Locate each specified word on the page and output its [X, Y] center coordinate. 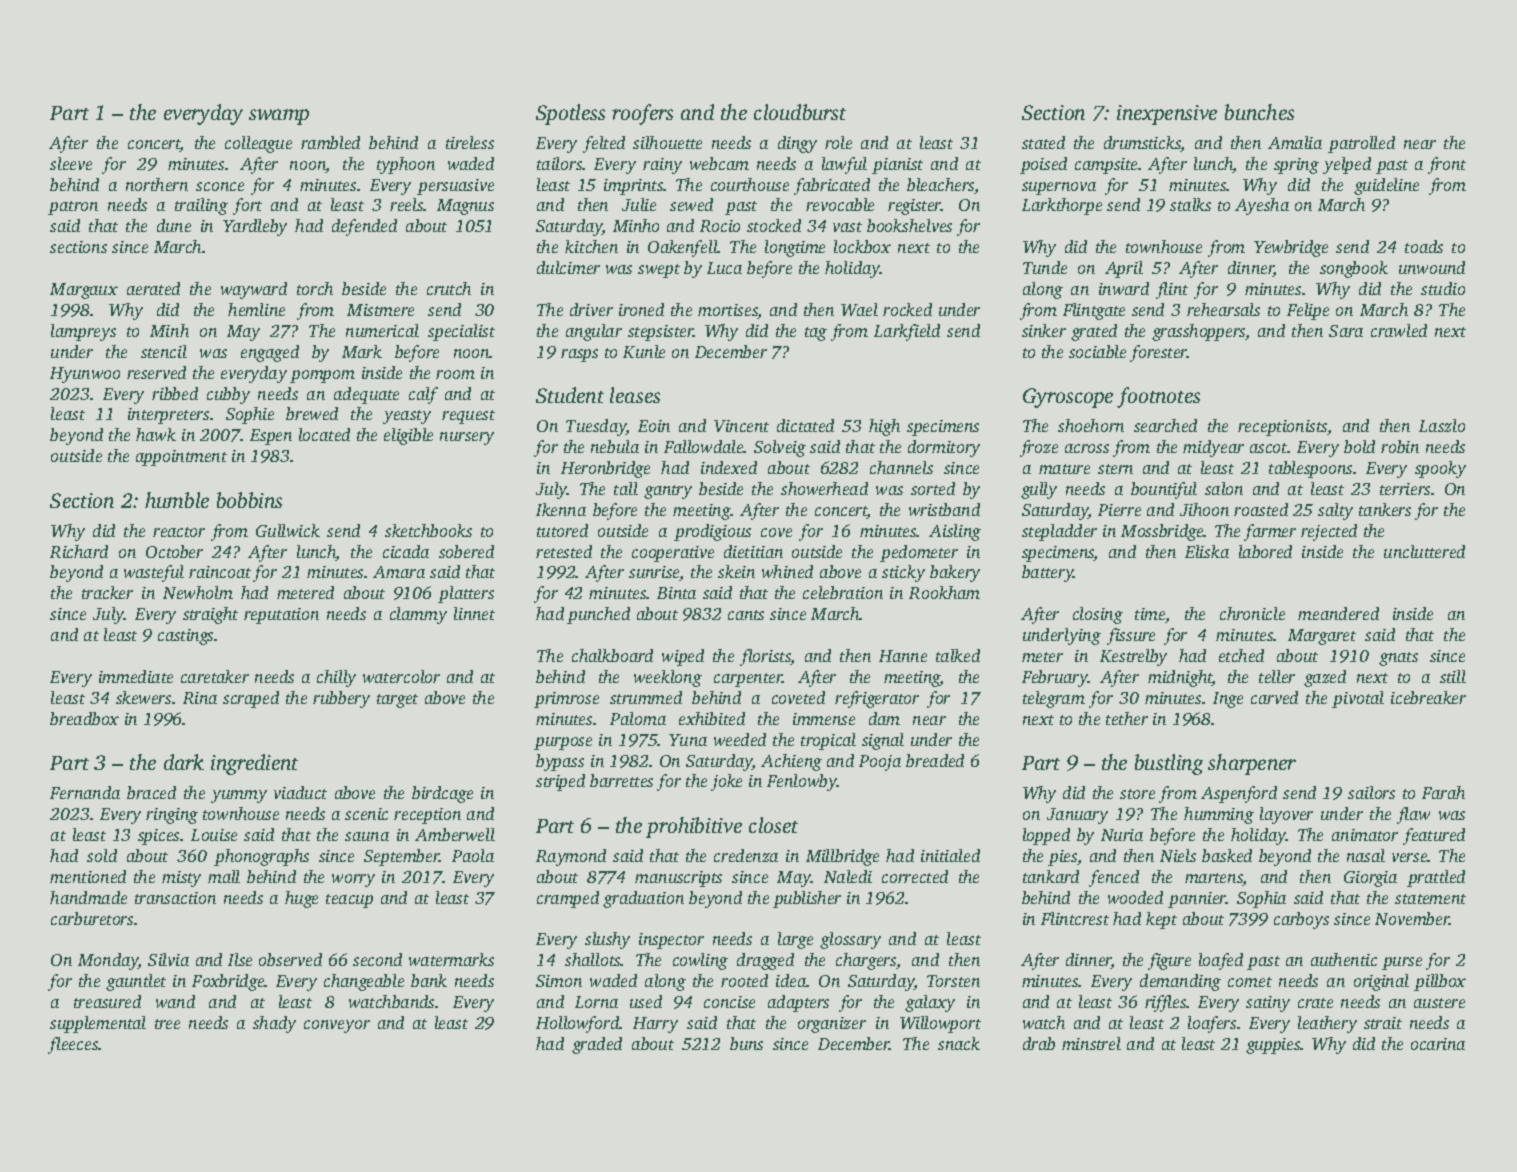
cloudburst [800, 112]
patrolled [1361, 144]
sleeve [71, 163]
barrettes [621, 780]
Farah [1443, 792]
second [377, 959]
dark [184, 762]
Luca [724, 268]
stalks [1190, 204]
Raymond [571, 857]
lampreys [83, 332]
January [1077, 816]
